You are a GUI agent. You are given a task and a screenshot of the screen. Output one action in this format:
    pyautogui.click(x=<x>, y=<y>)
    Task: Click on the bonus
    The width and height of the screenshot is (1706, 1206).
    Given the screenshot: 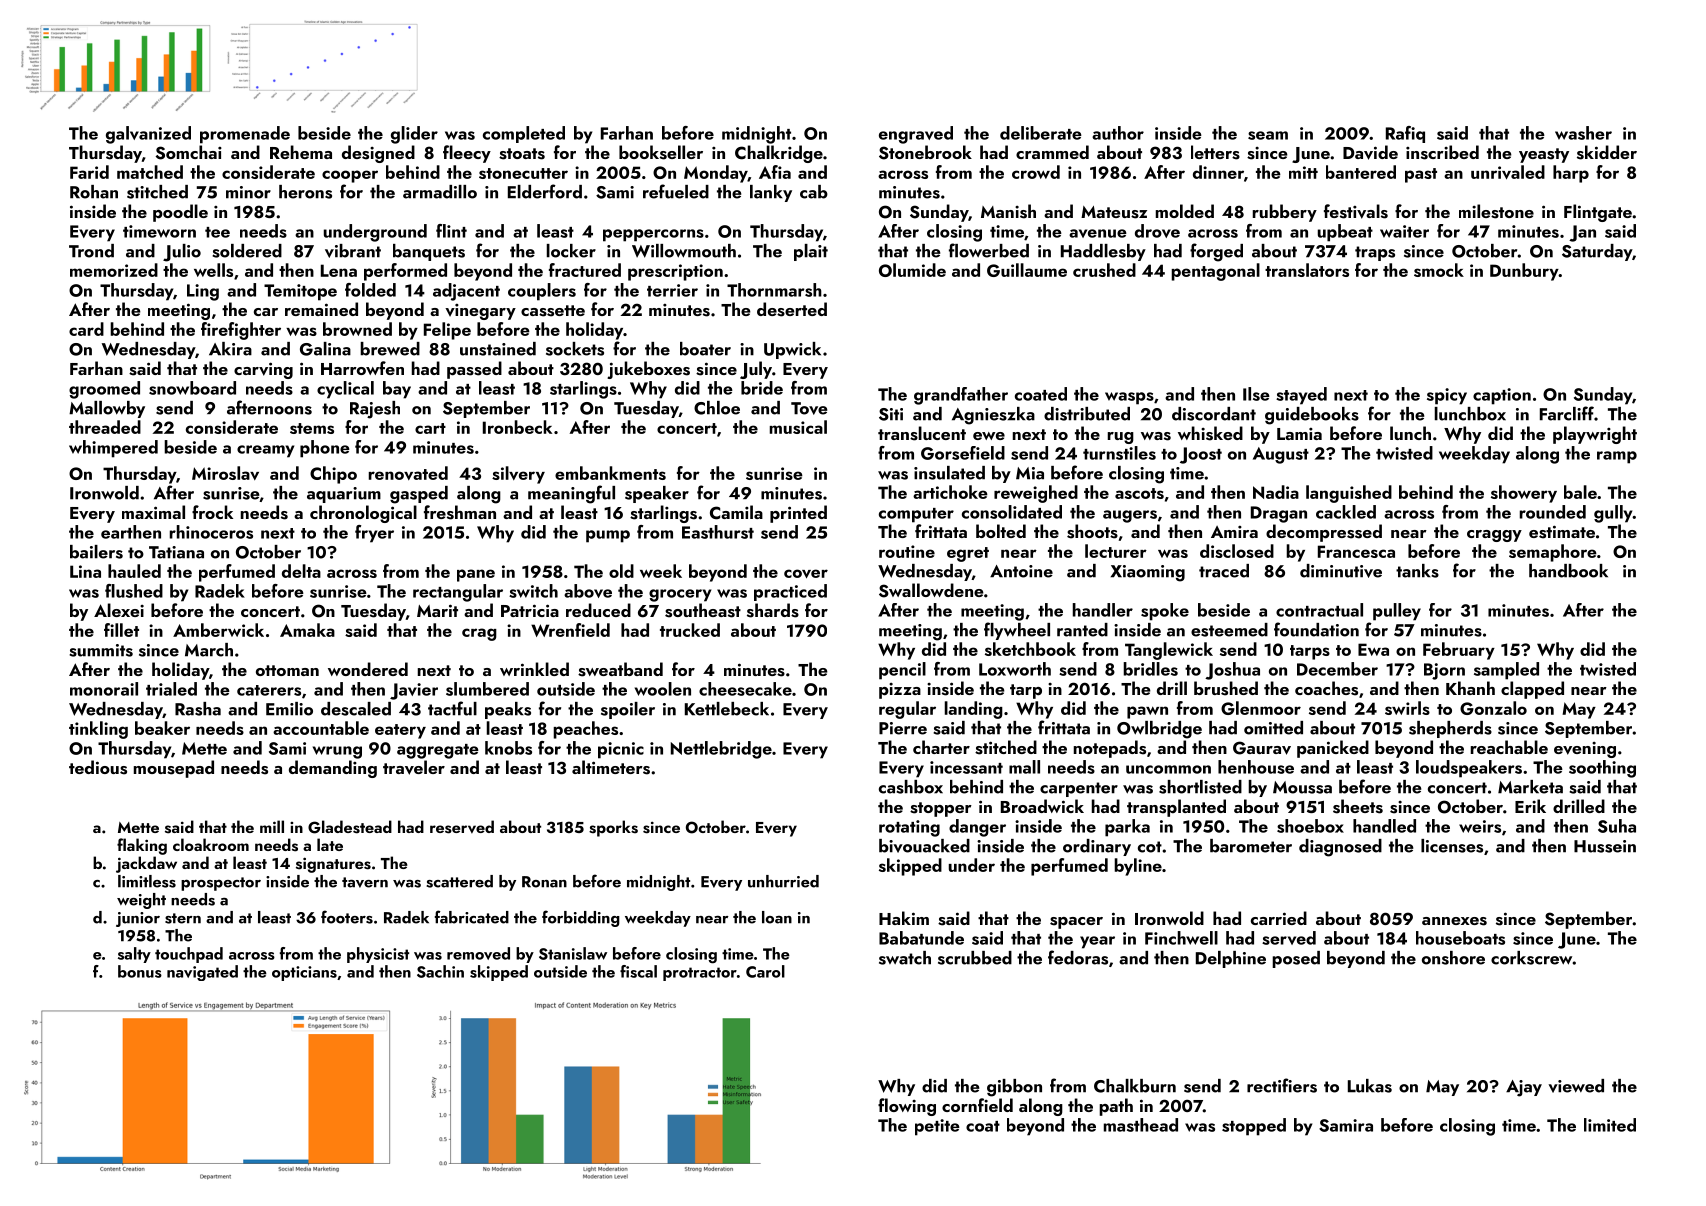 What is the action you would take?
    pyautogui.click(x=140, y=971)
